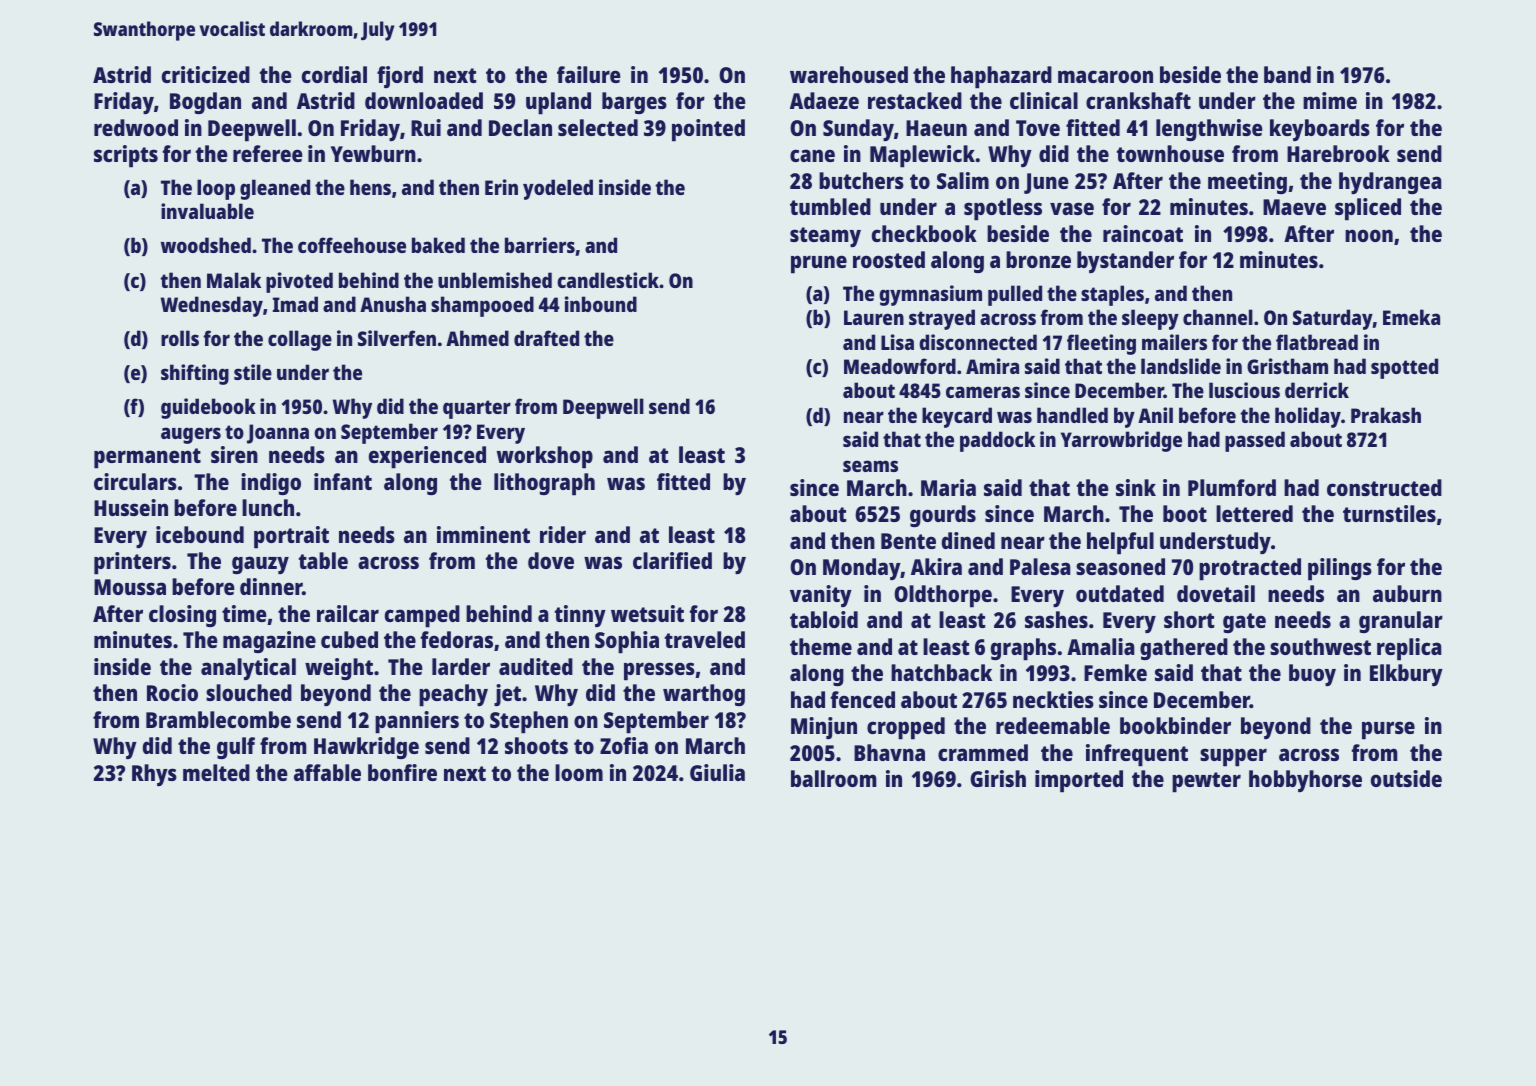 The height and width of the screenshot is (1086, 1536). Describe the element at coordinates (957, 417) in the screenshot. I see `keycard` at that location.
